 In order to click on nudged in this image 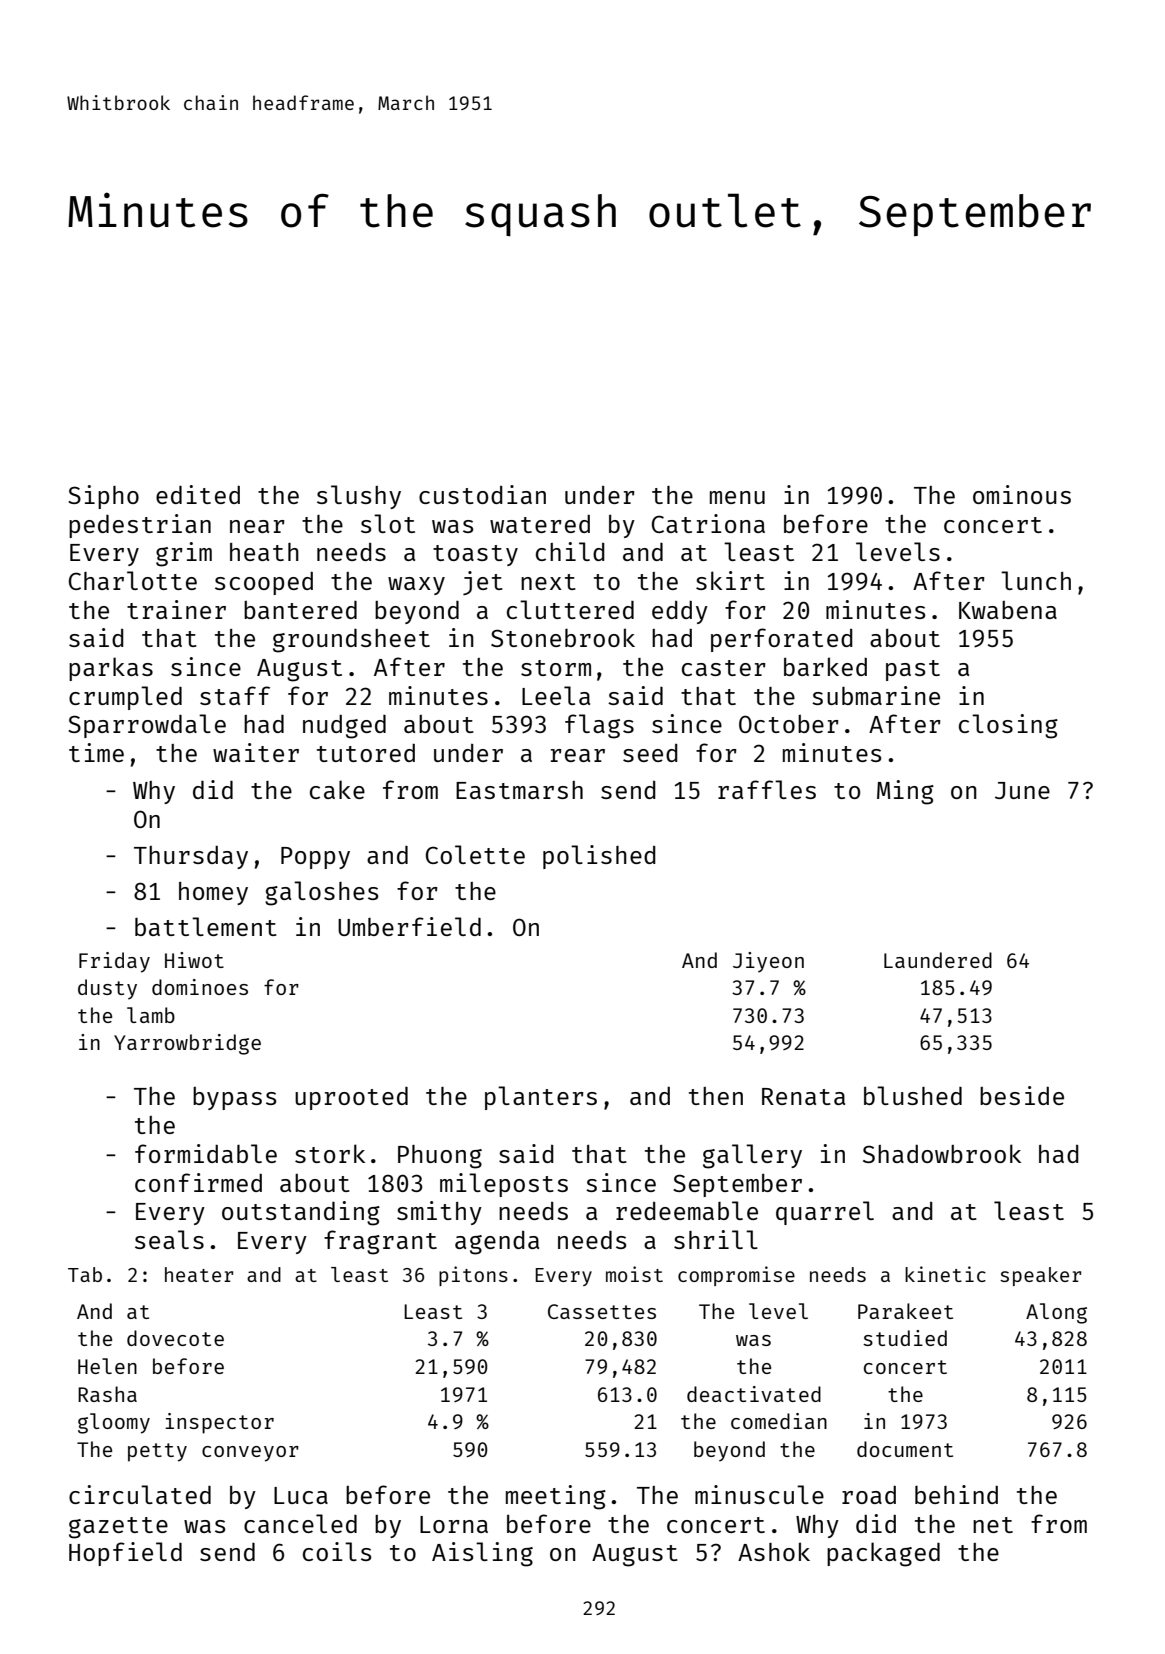, I will do `click(344, 726)`.
